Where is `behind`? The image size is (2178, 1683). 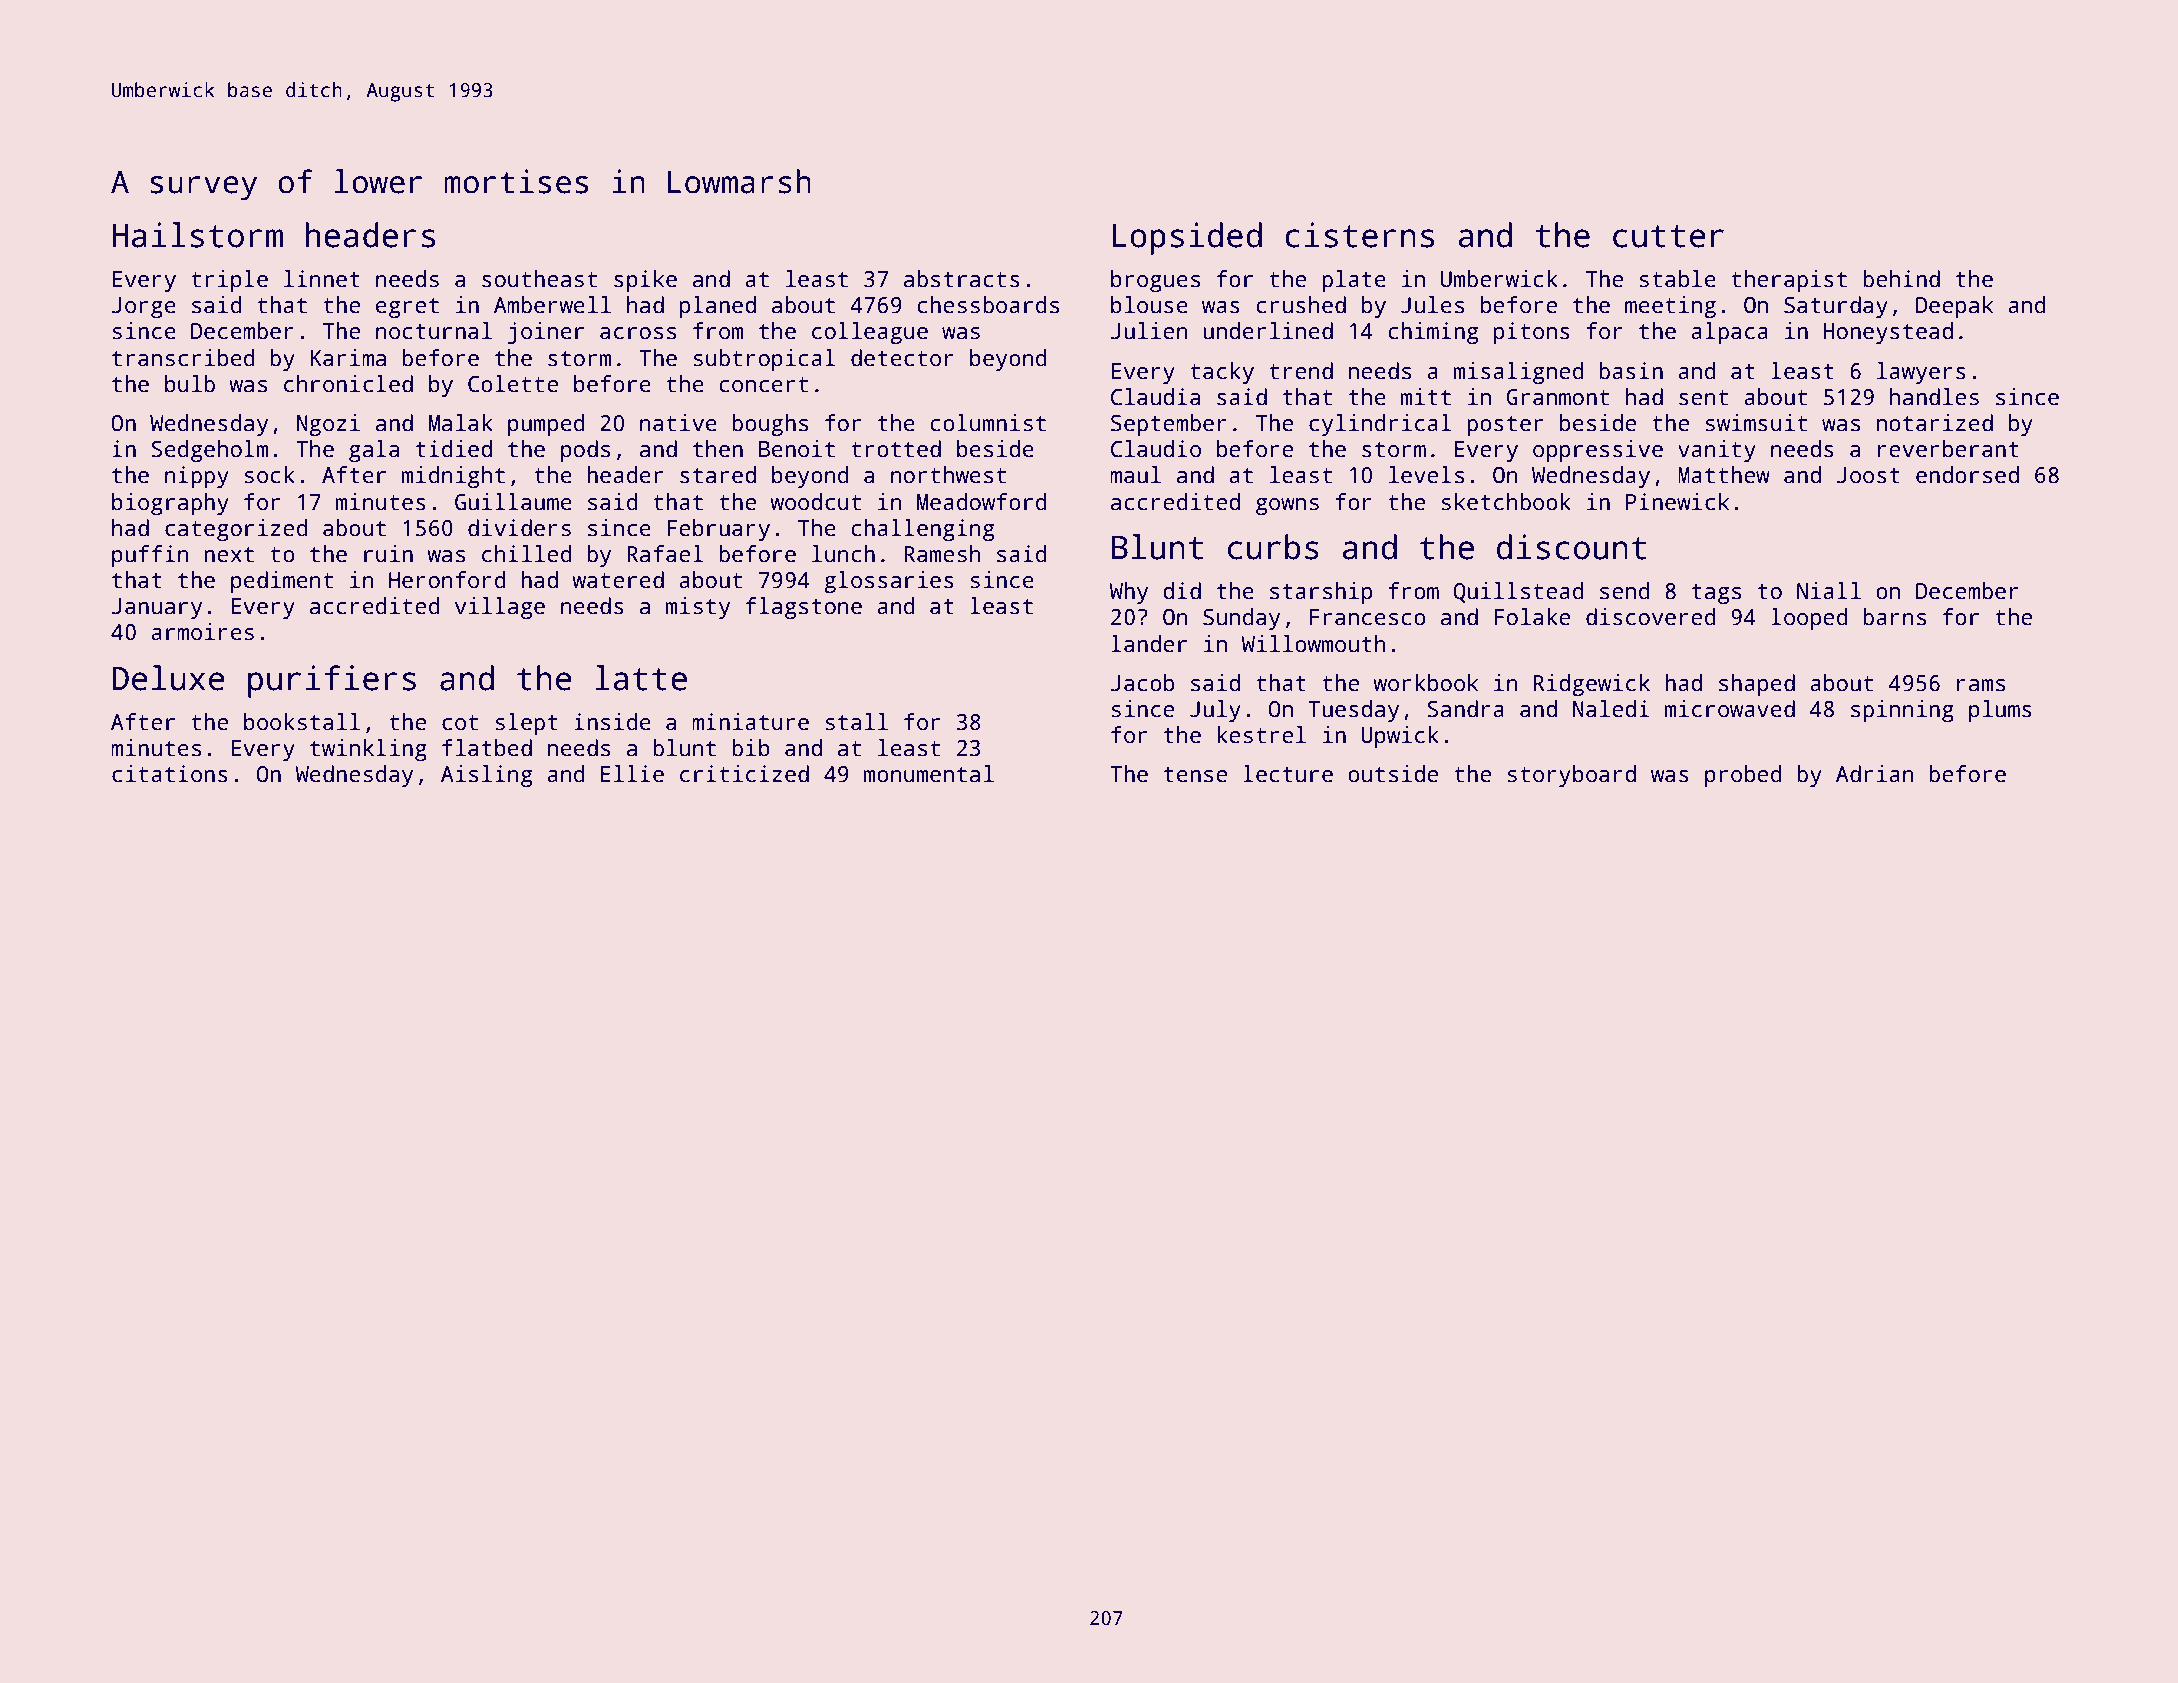
behind is located at coordinates (1901, 279).
